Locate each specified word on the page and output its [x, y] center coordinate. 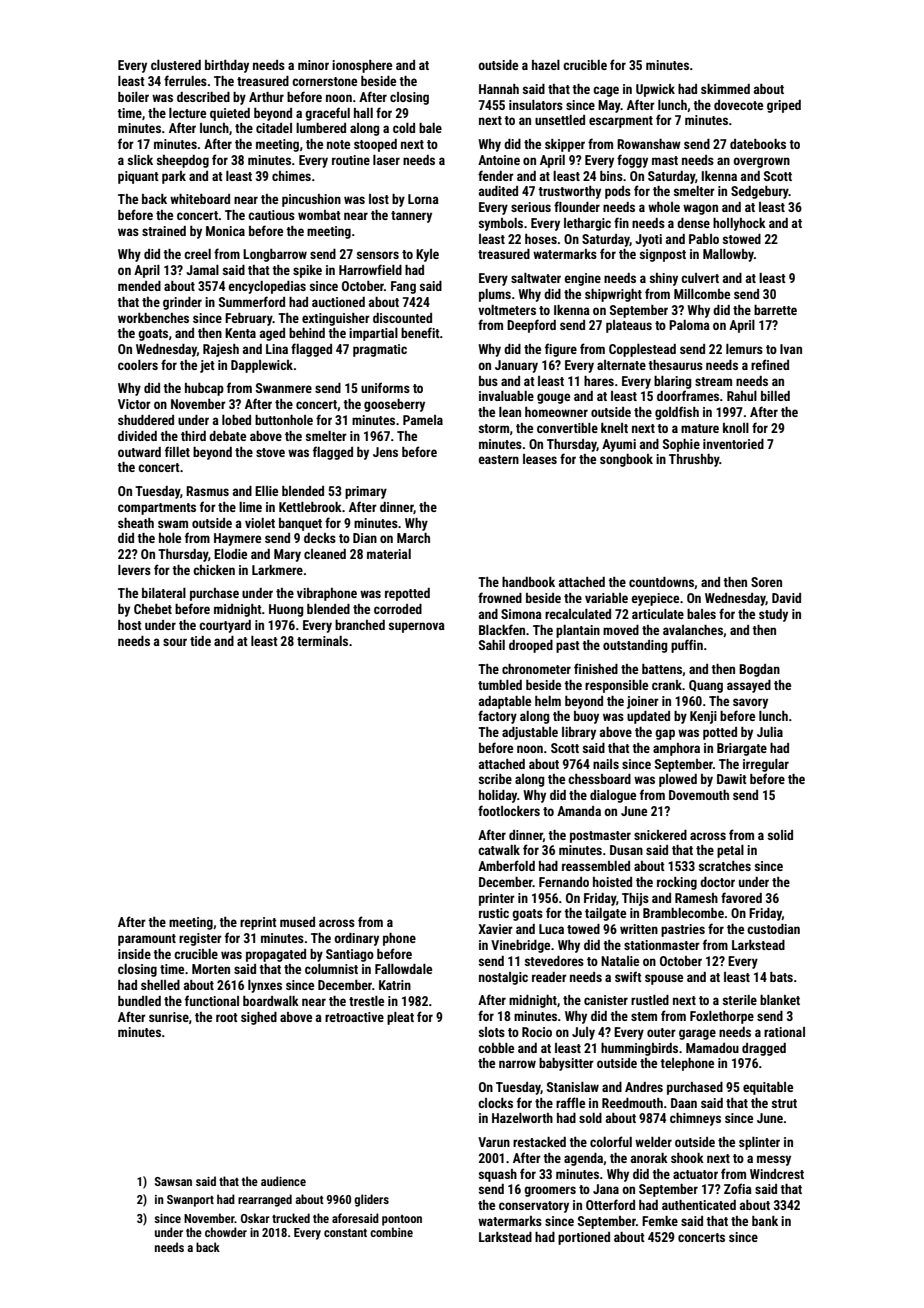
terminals [322, 641]
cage [606, 91]
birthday [227, 66]
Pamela [423, 420]
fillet [177, 451]
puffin [687, 646]
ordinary [356, 939]
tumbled [500, 685]
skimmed [725, 89]
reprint [258, 923]
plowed [678, 780]
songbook [626, 460]
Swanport [190, 1201]
